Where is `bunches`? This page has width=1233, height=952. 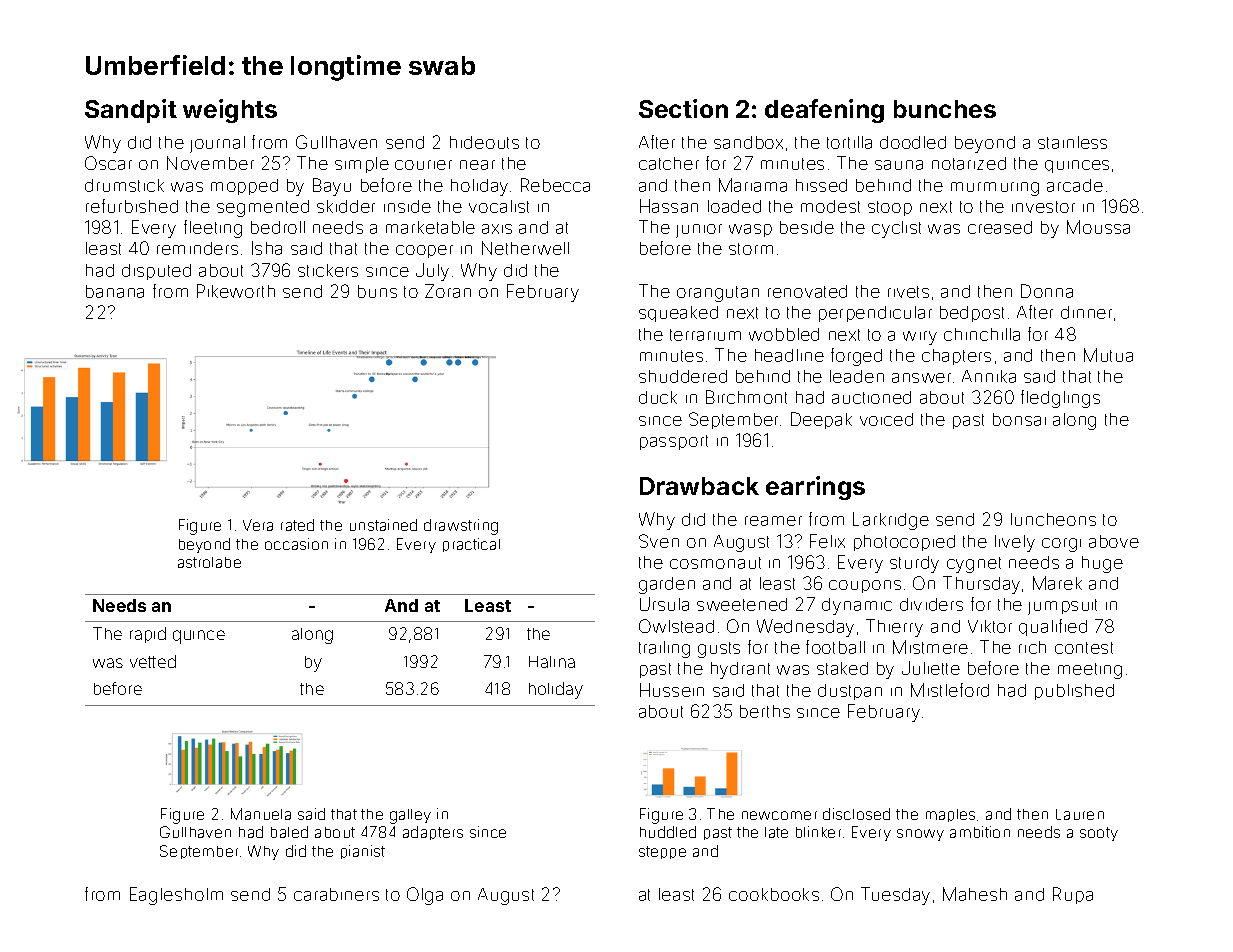 bunches is located at coordinates (945, 109).
